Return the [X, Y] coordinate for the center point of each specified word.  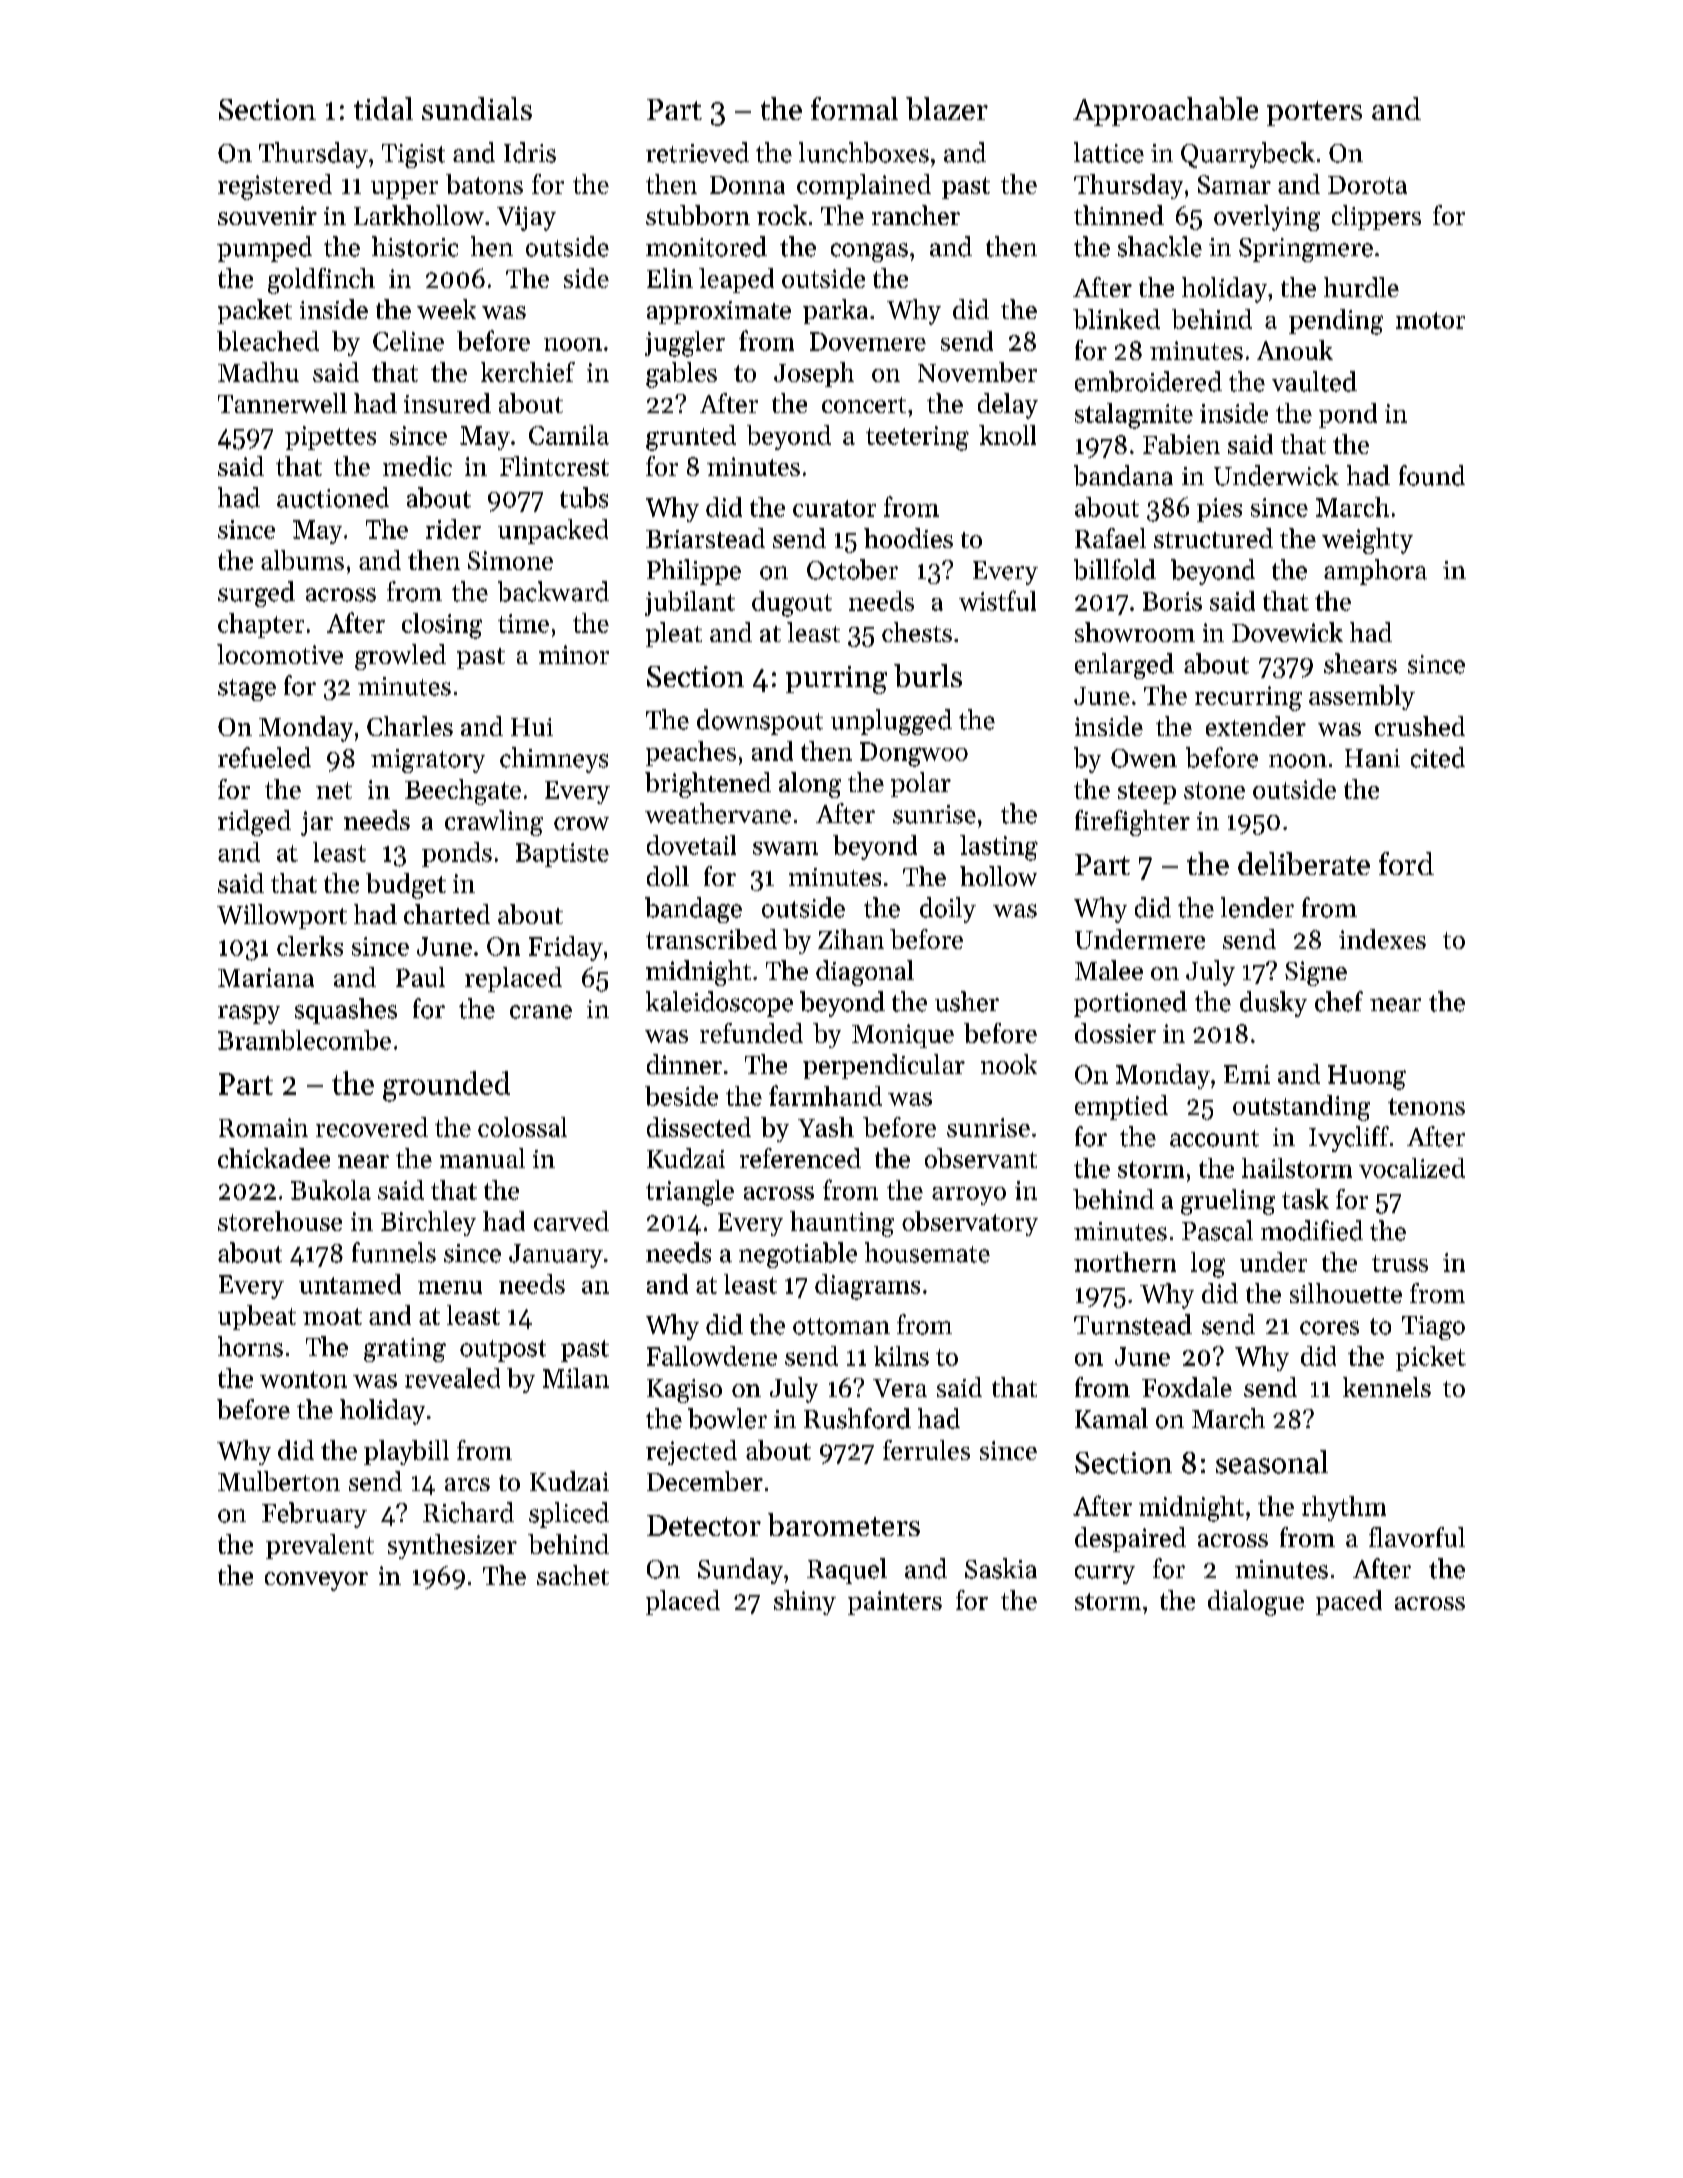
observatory [970, 1223]
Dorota [1367, 185]
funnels [394, 1252]
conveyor [316, 1581]
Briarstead [705, 538]
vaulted [1314, 381]
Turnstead [1133, 1324]
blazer [947, 108]
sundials [477, 108]
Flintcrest [554, 466]
